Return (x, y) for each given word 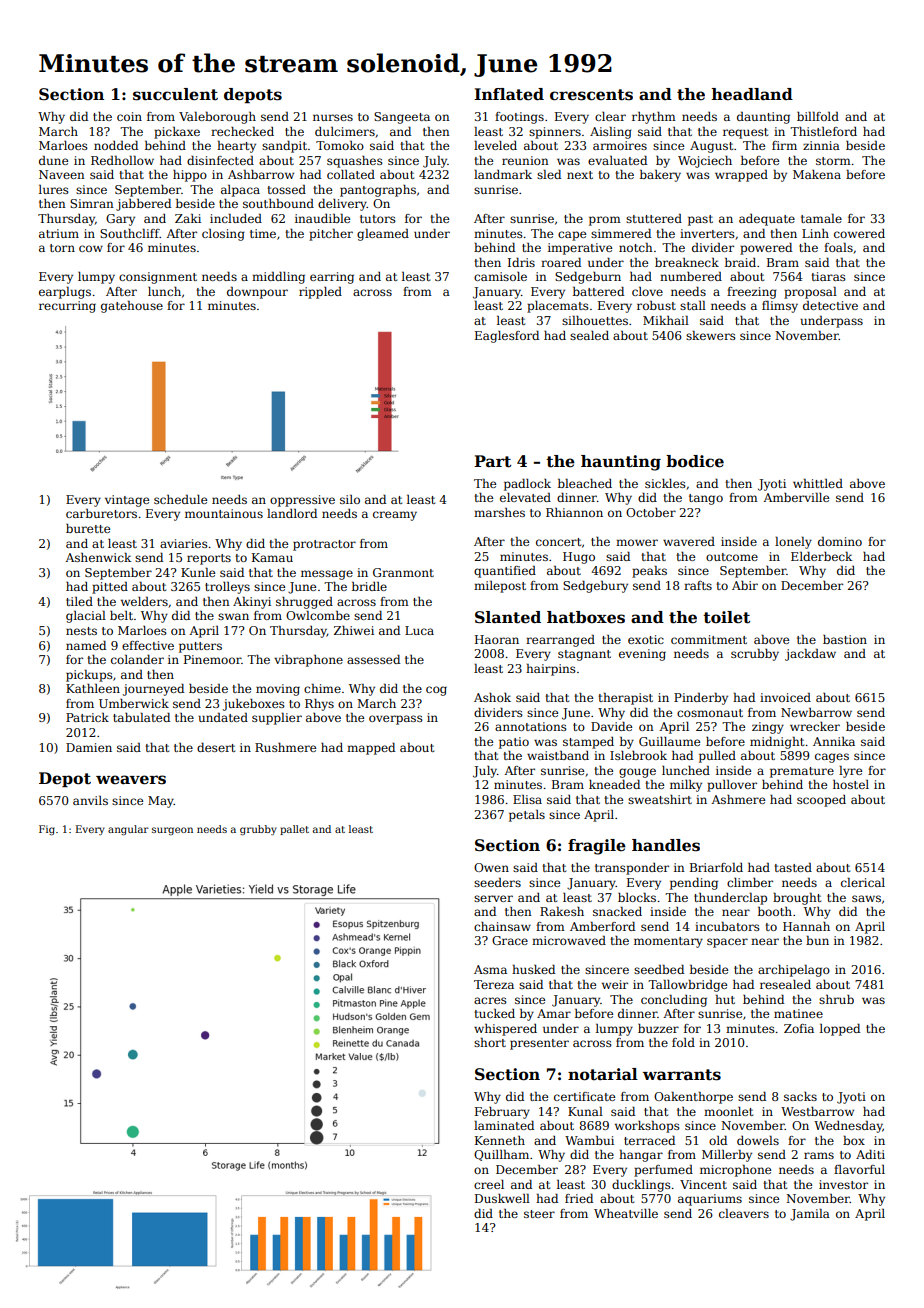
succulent (175, 94)
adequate (767, 220)
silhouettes (595, 320)
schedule (180, 499)
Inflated (509, 94)
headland (752, 94)
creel (489, 1184)
